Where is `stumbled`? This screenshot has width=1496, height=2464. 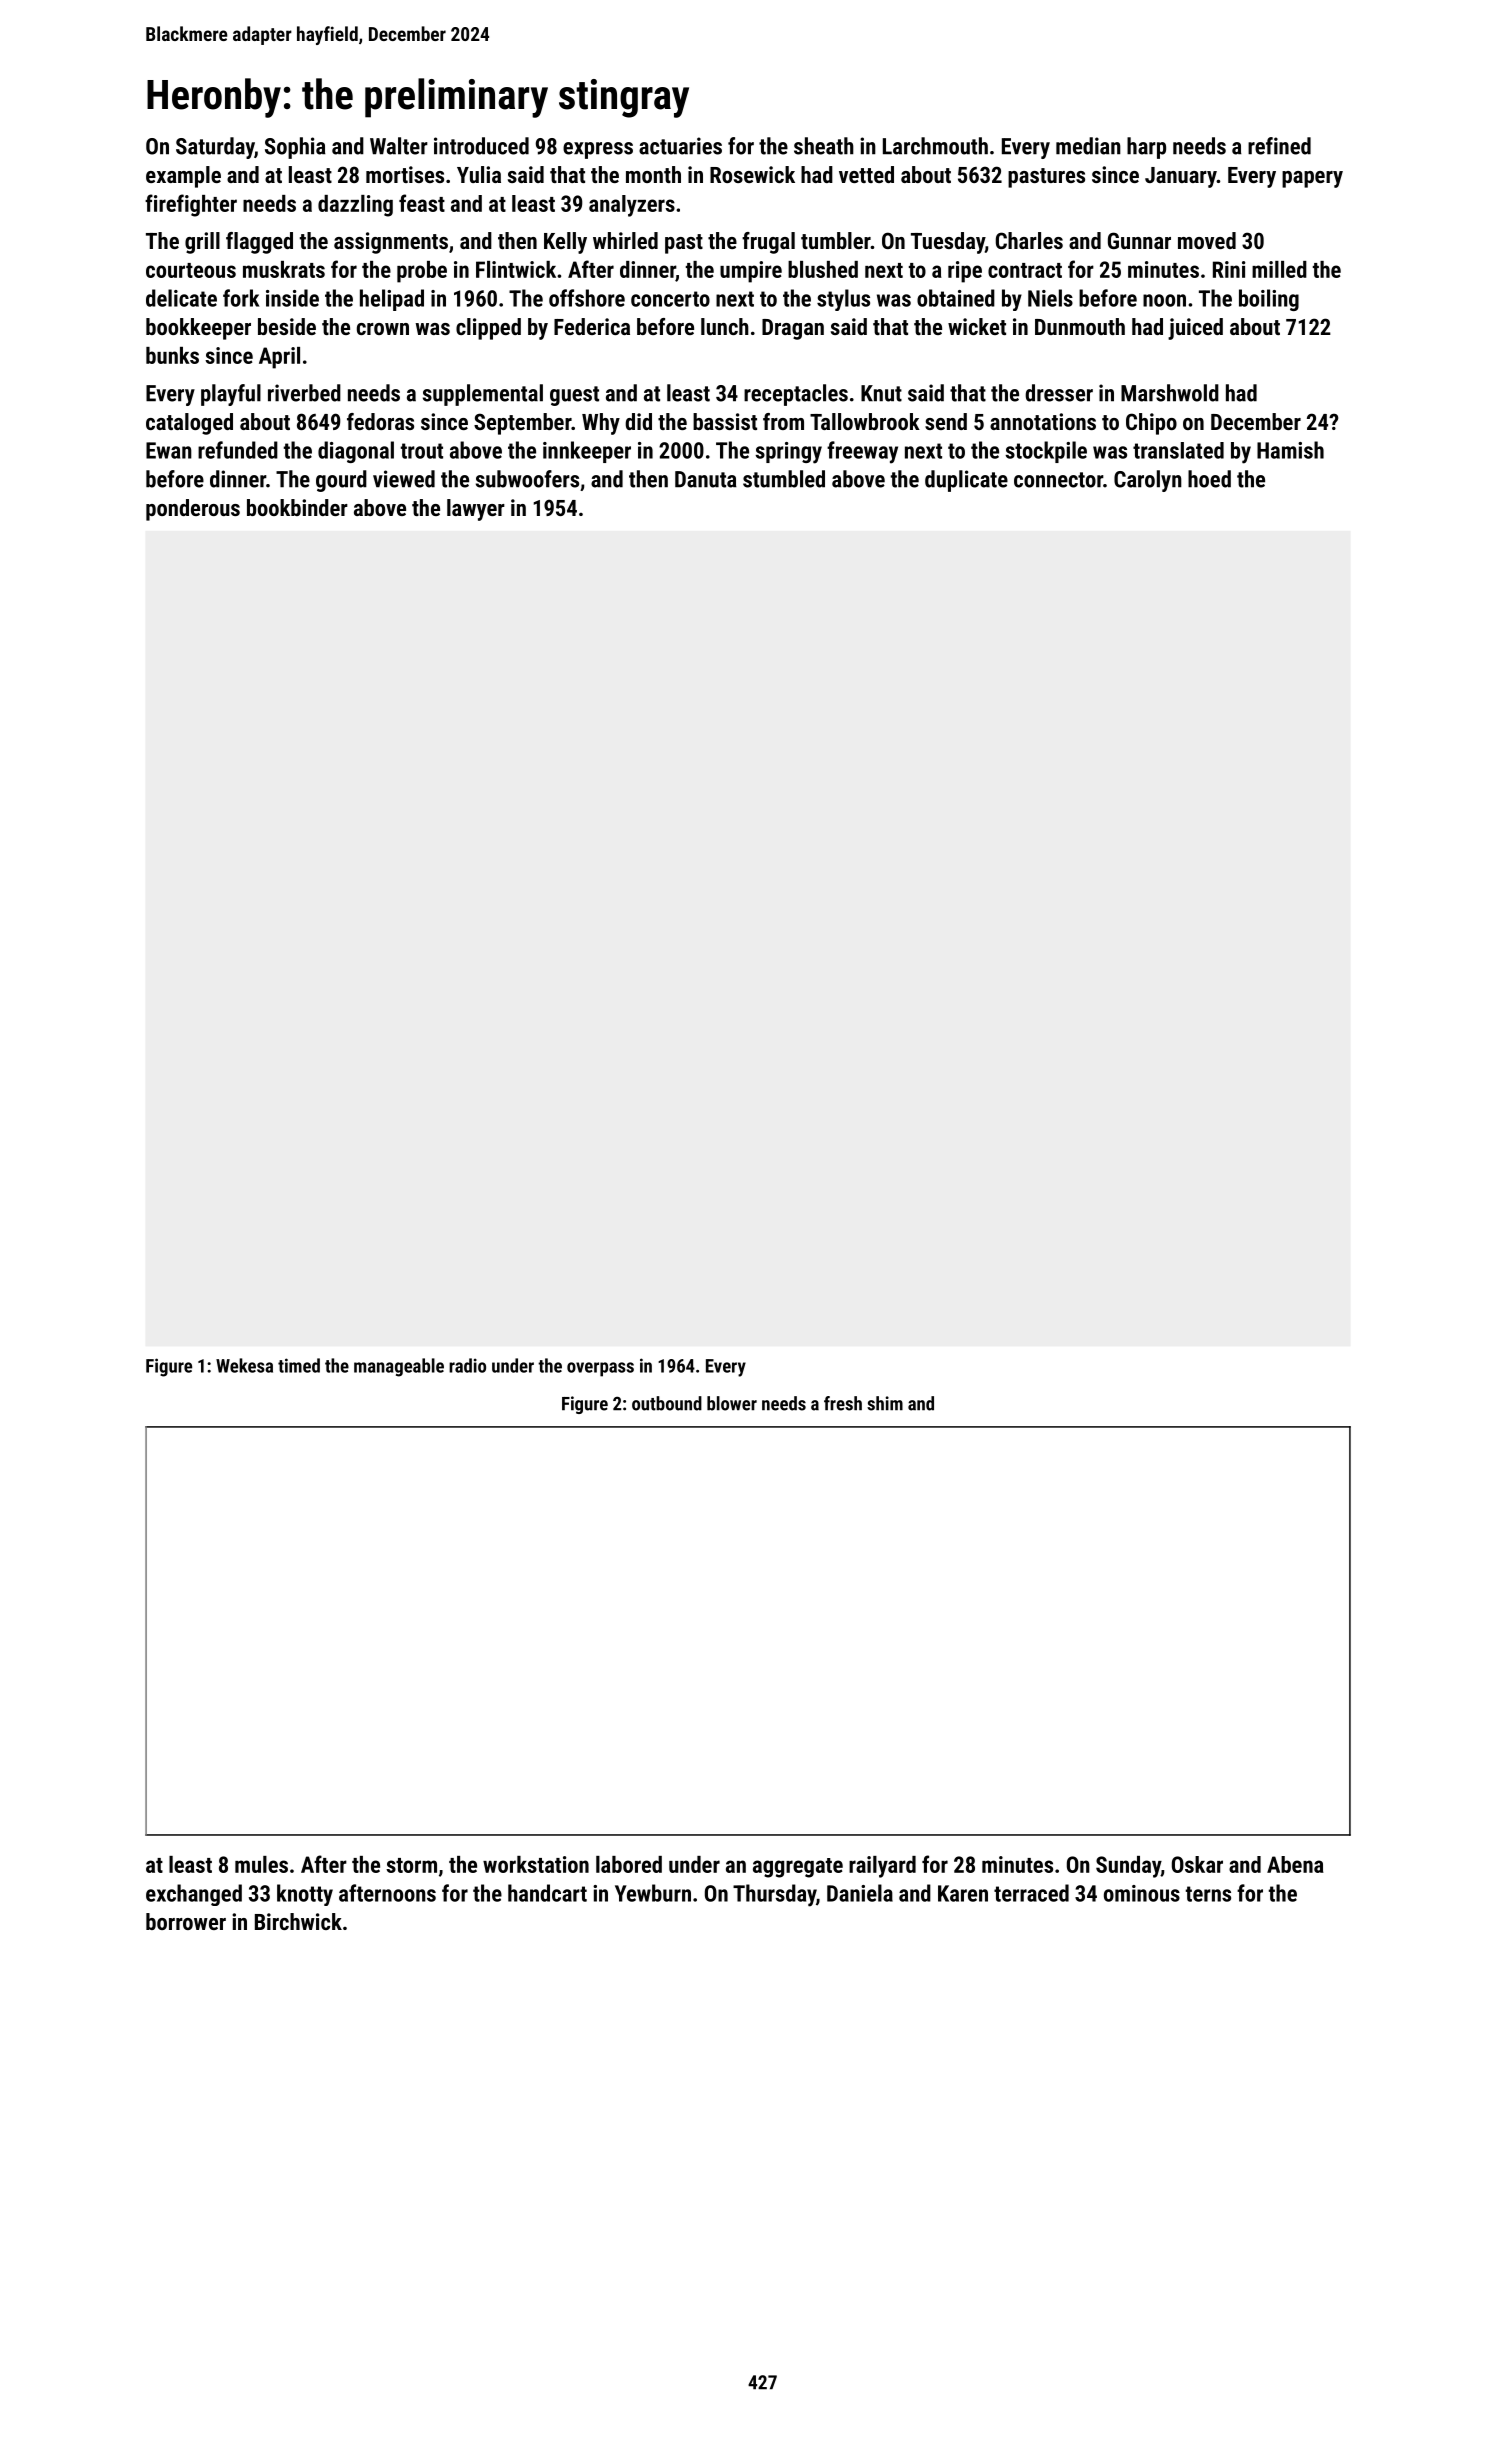
stumbled is located at coordinates (784, 479).
